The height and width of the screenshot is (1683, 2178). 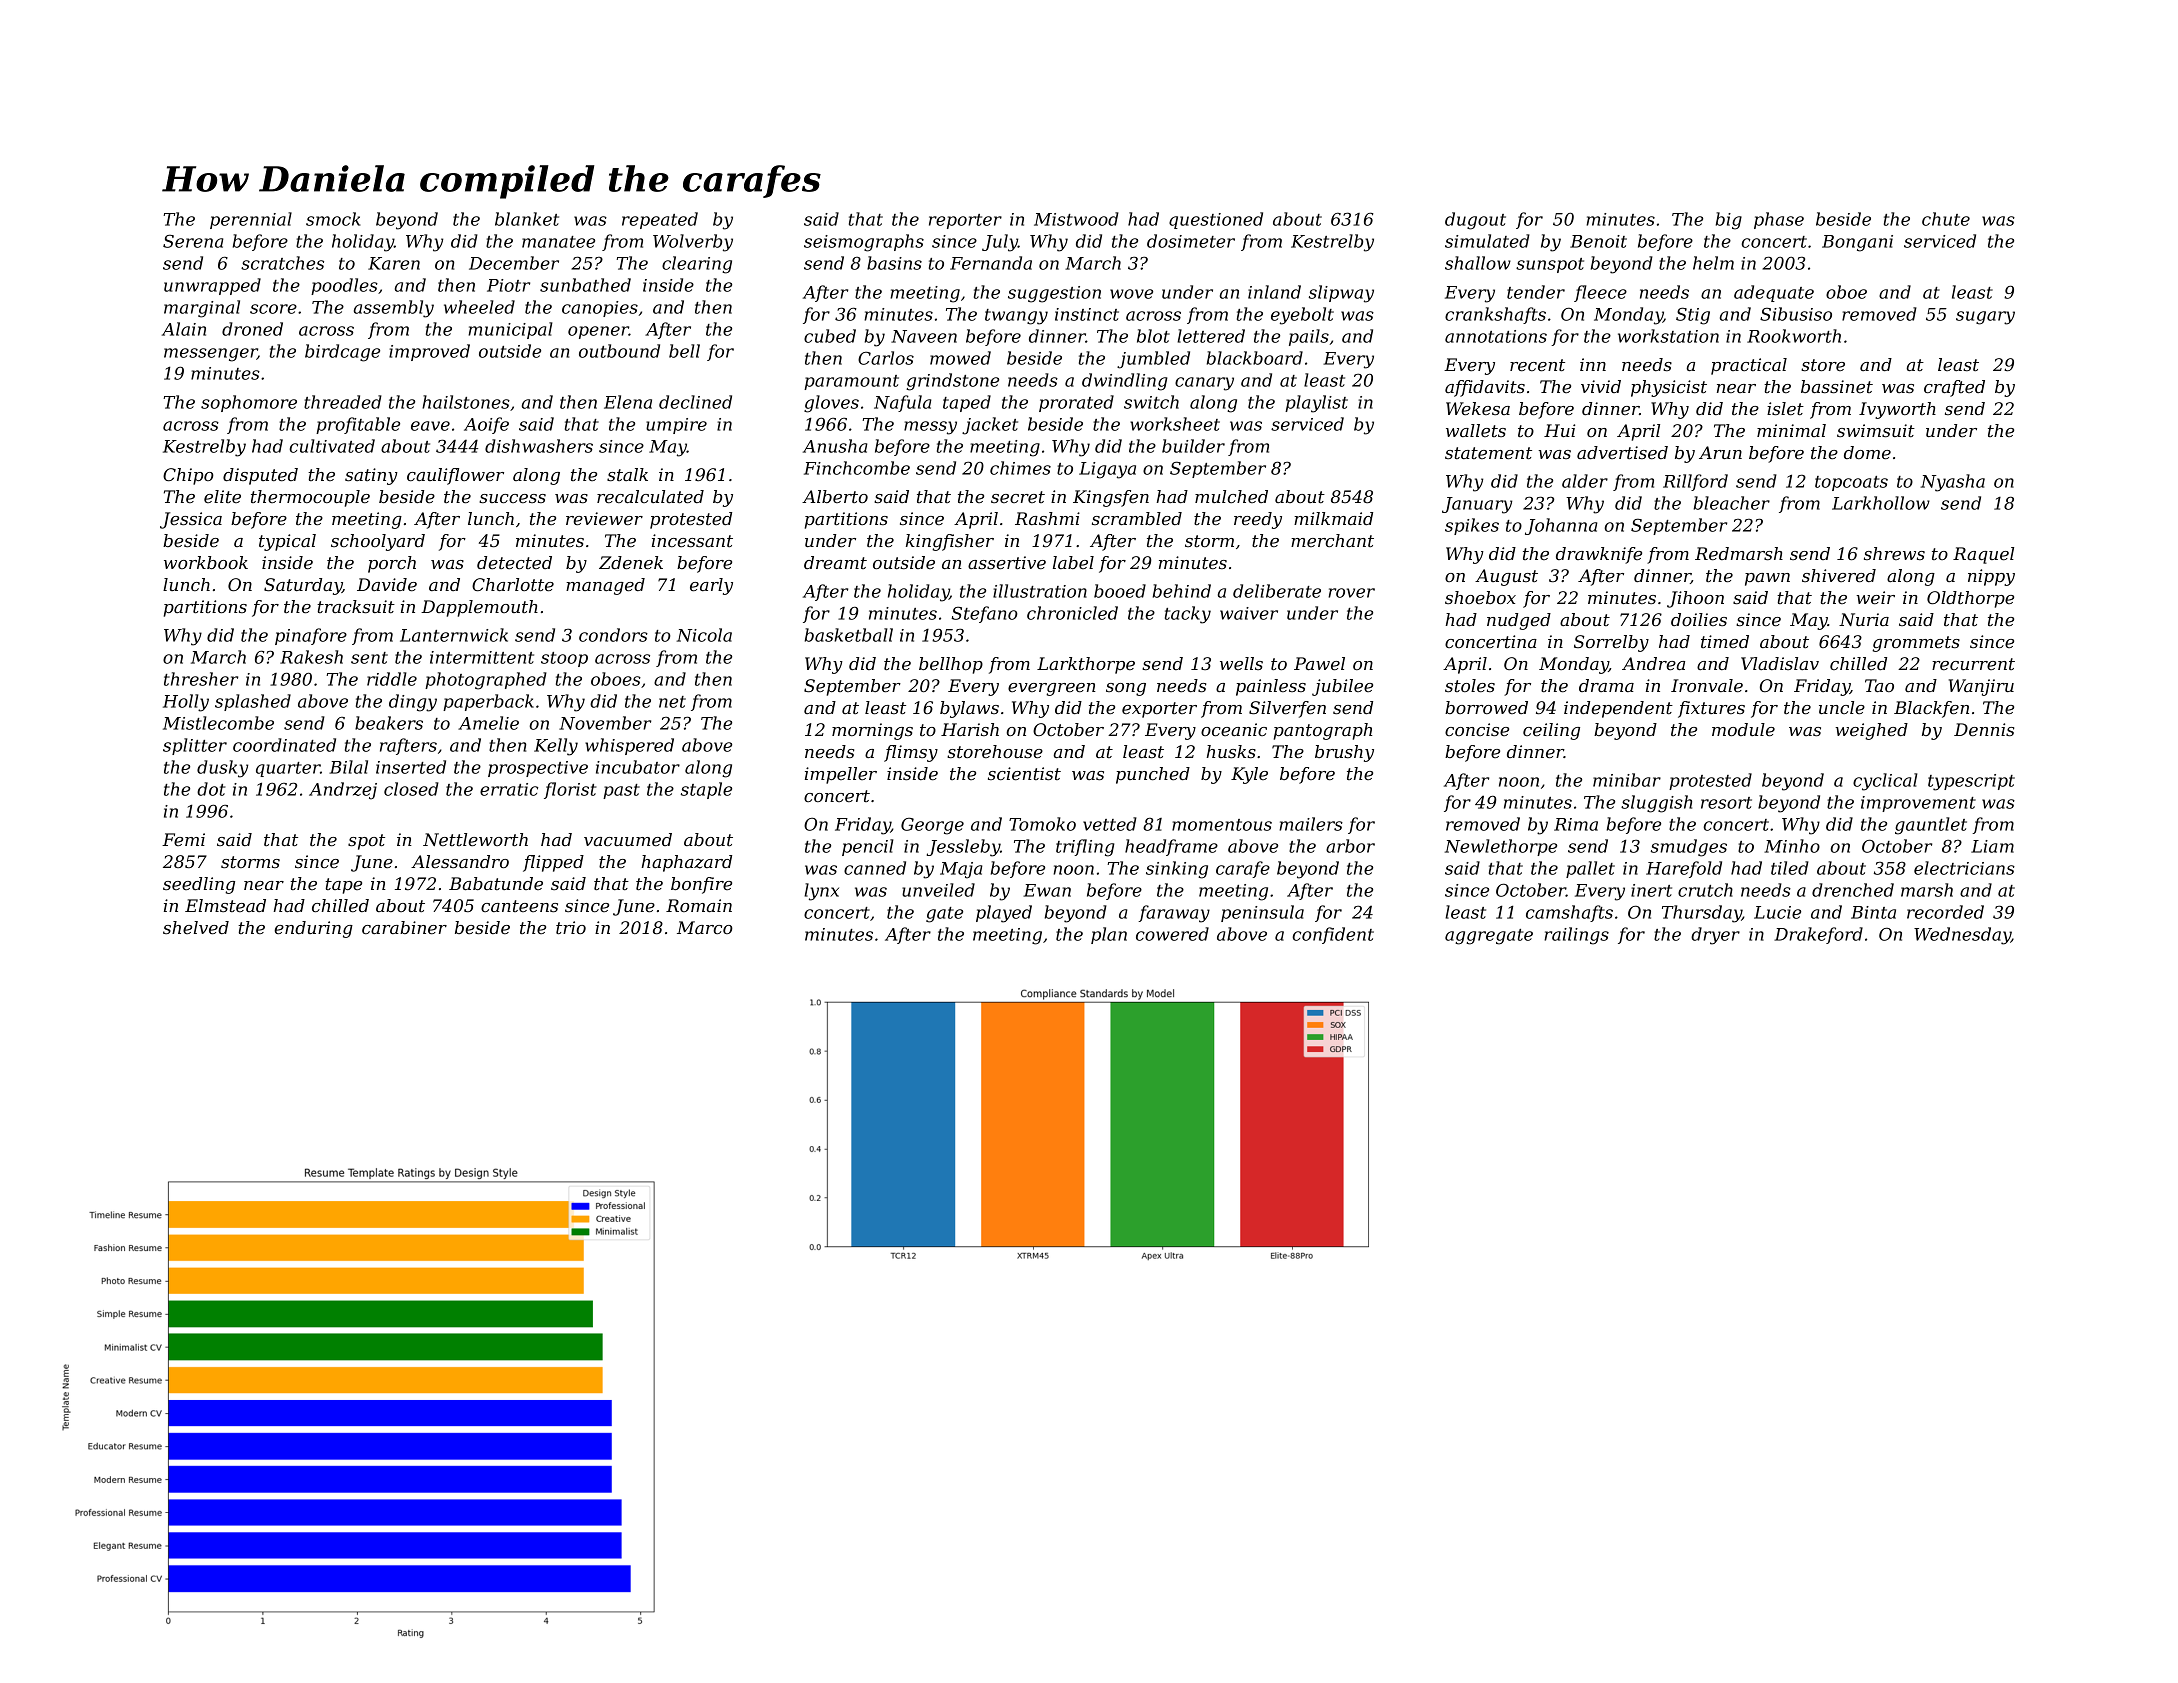 What do you see at coordinates (1344, 753) in the screenshot?
I see `brushy` at bounding box center [1344, 753].
